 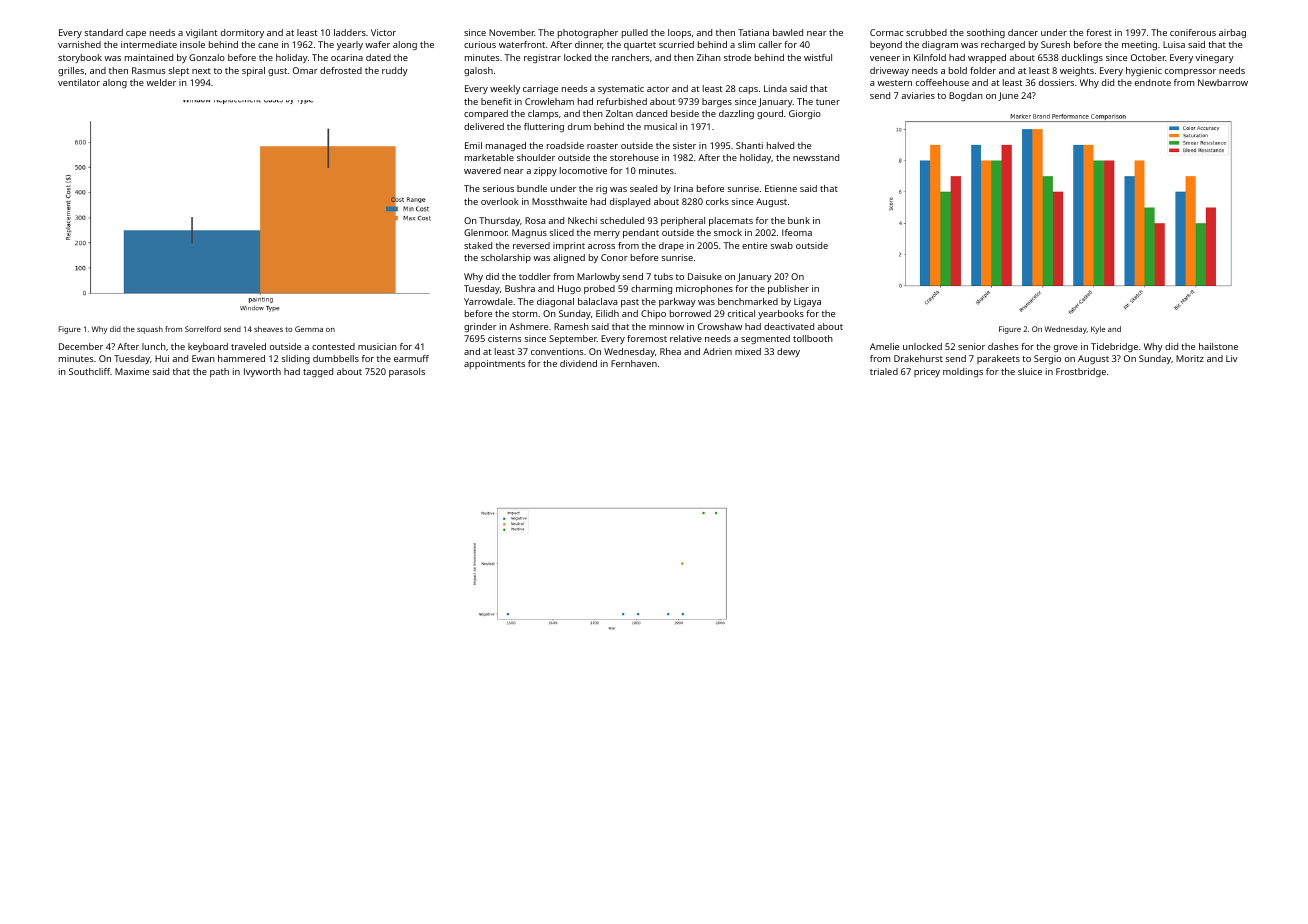 I want to click on Ivyworth, so click(x=262, y=372).
